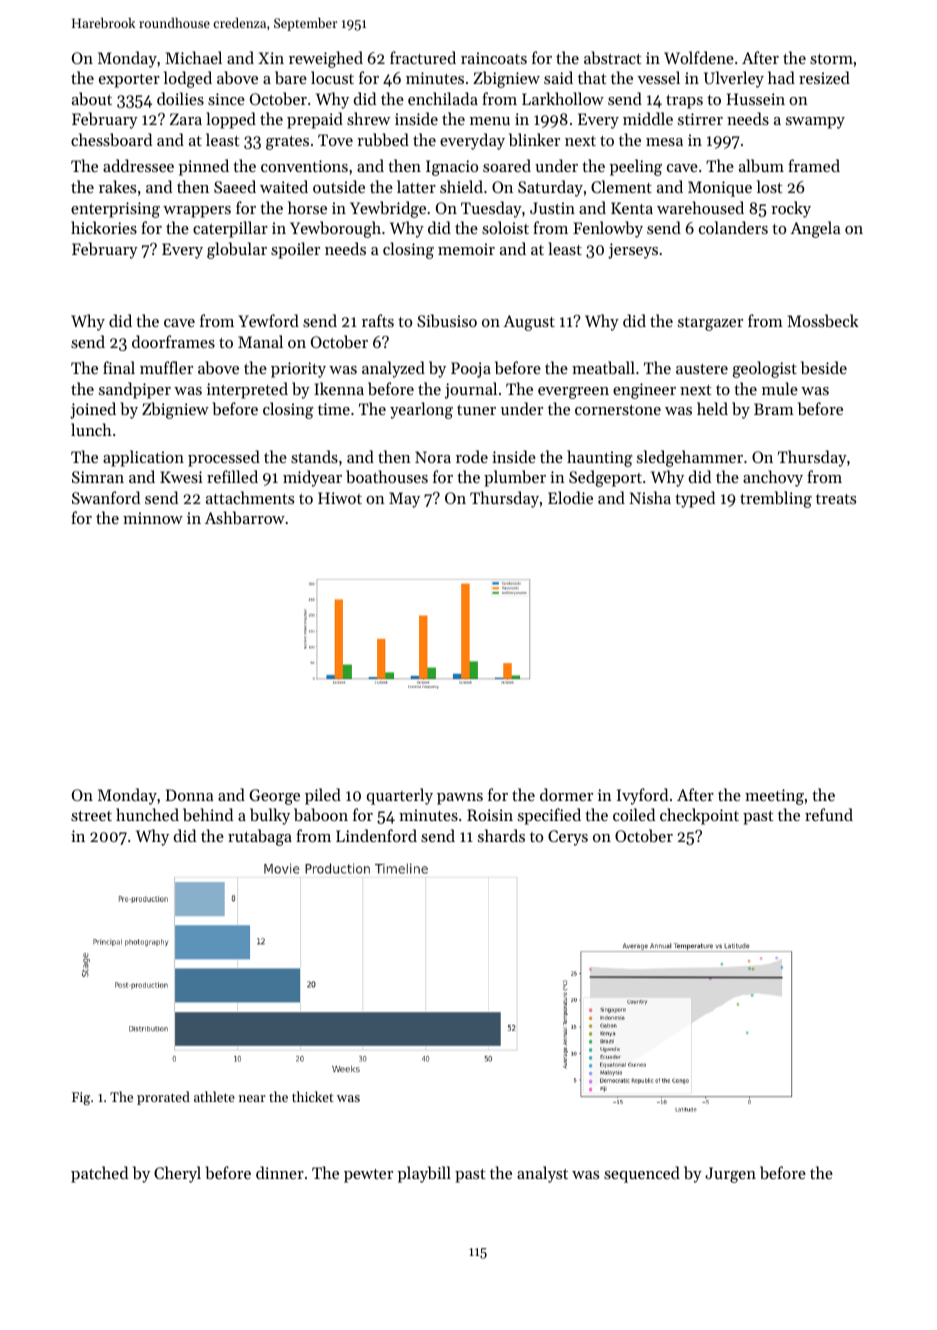  Describe the element at coordinates (776, 499) in the screenshot. I see `trembling` at that location.
